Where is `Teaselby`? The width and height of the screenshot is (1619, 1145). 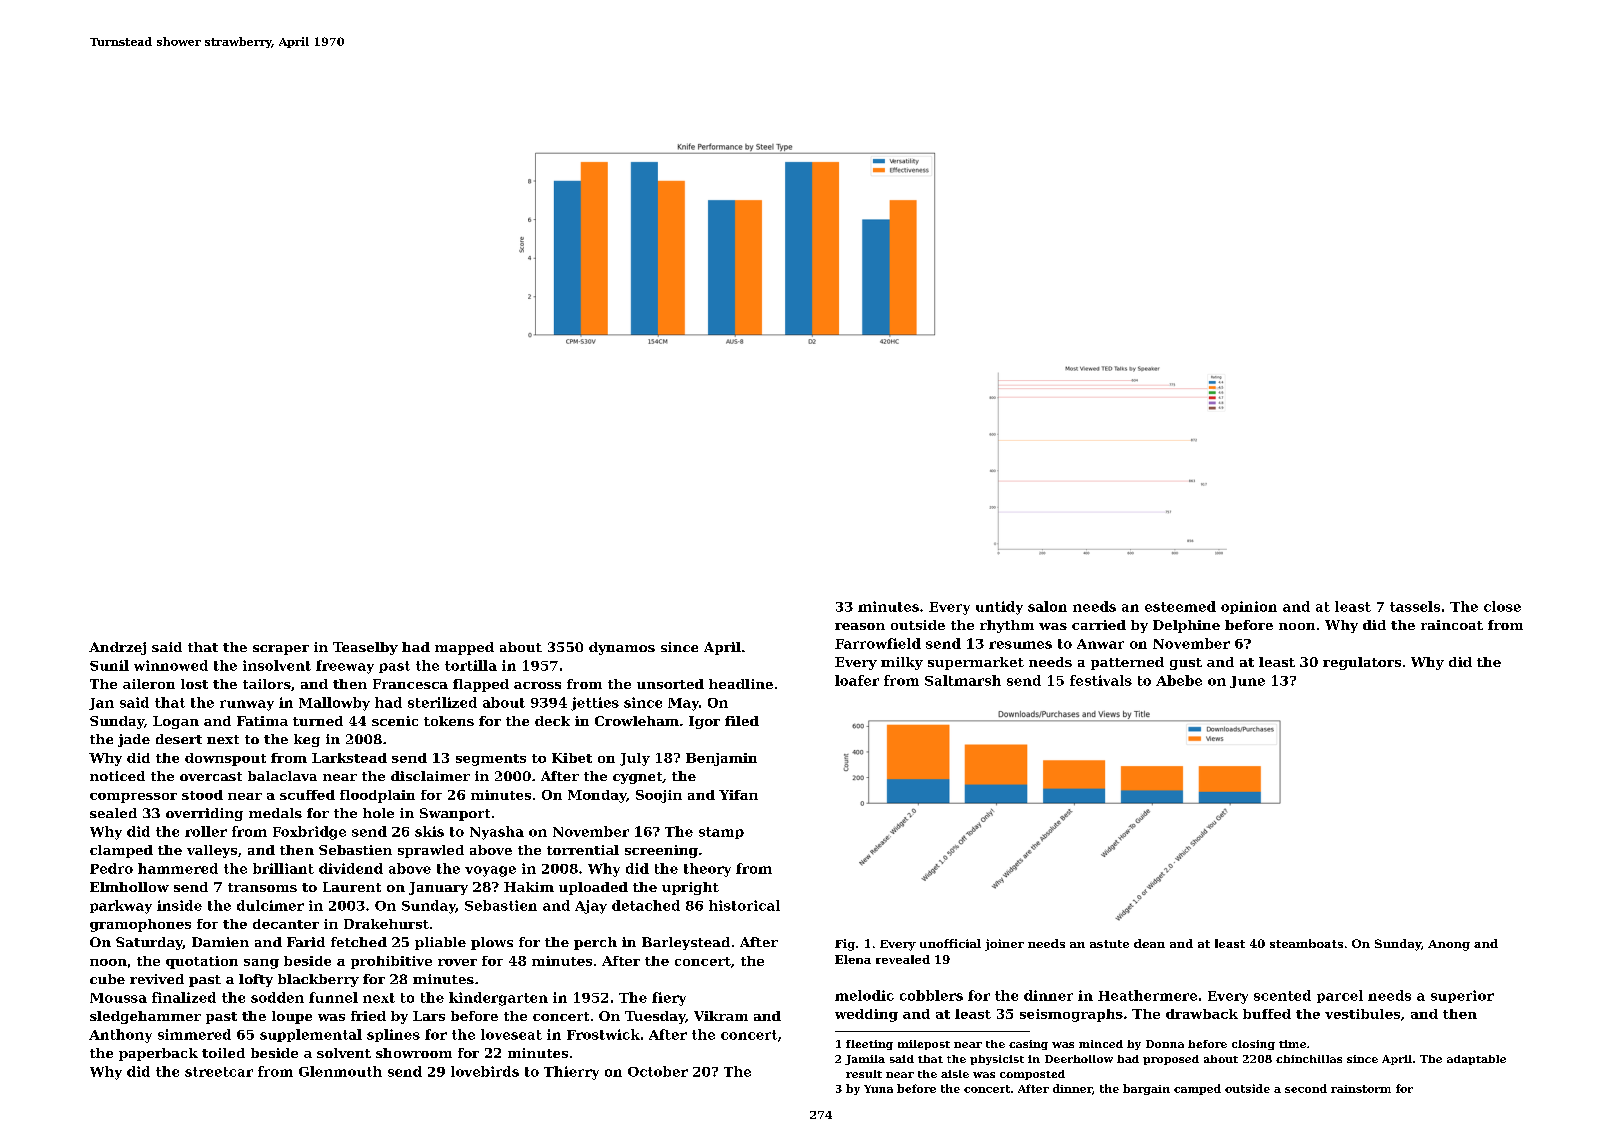 Teaselby is located at coordinates (365, 648).
